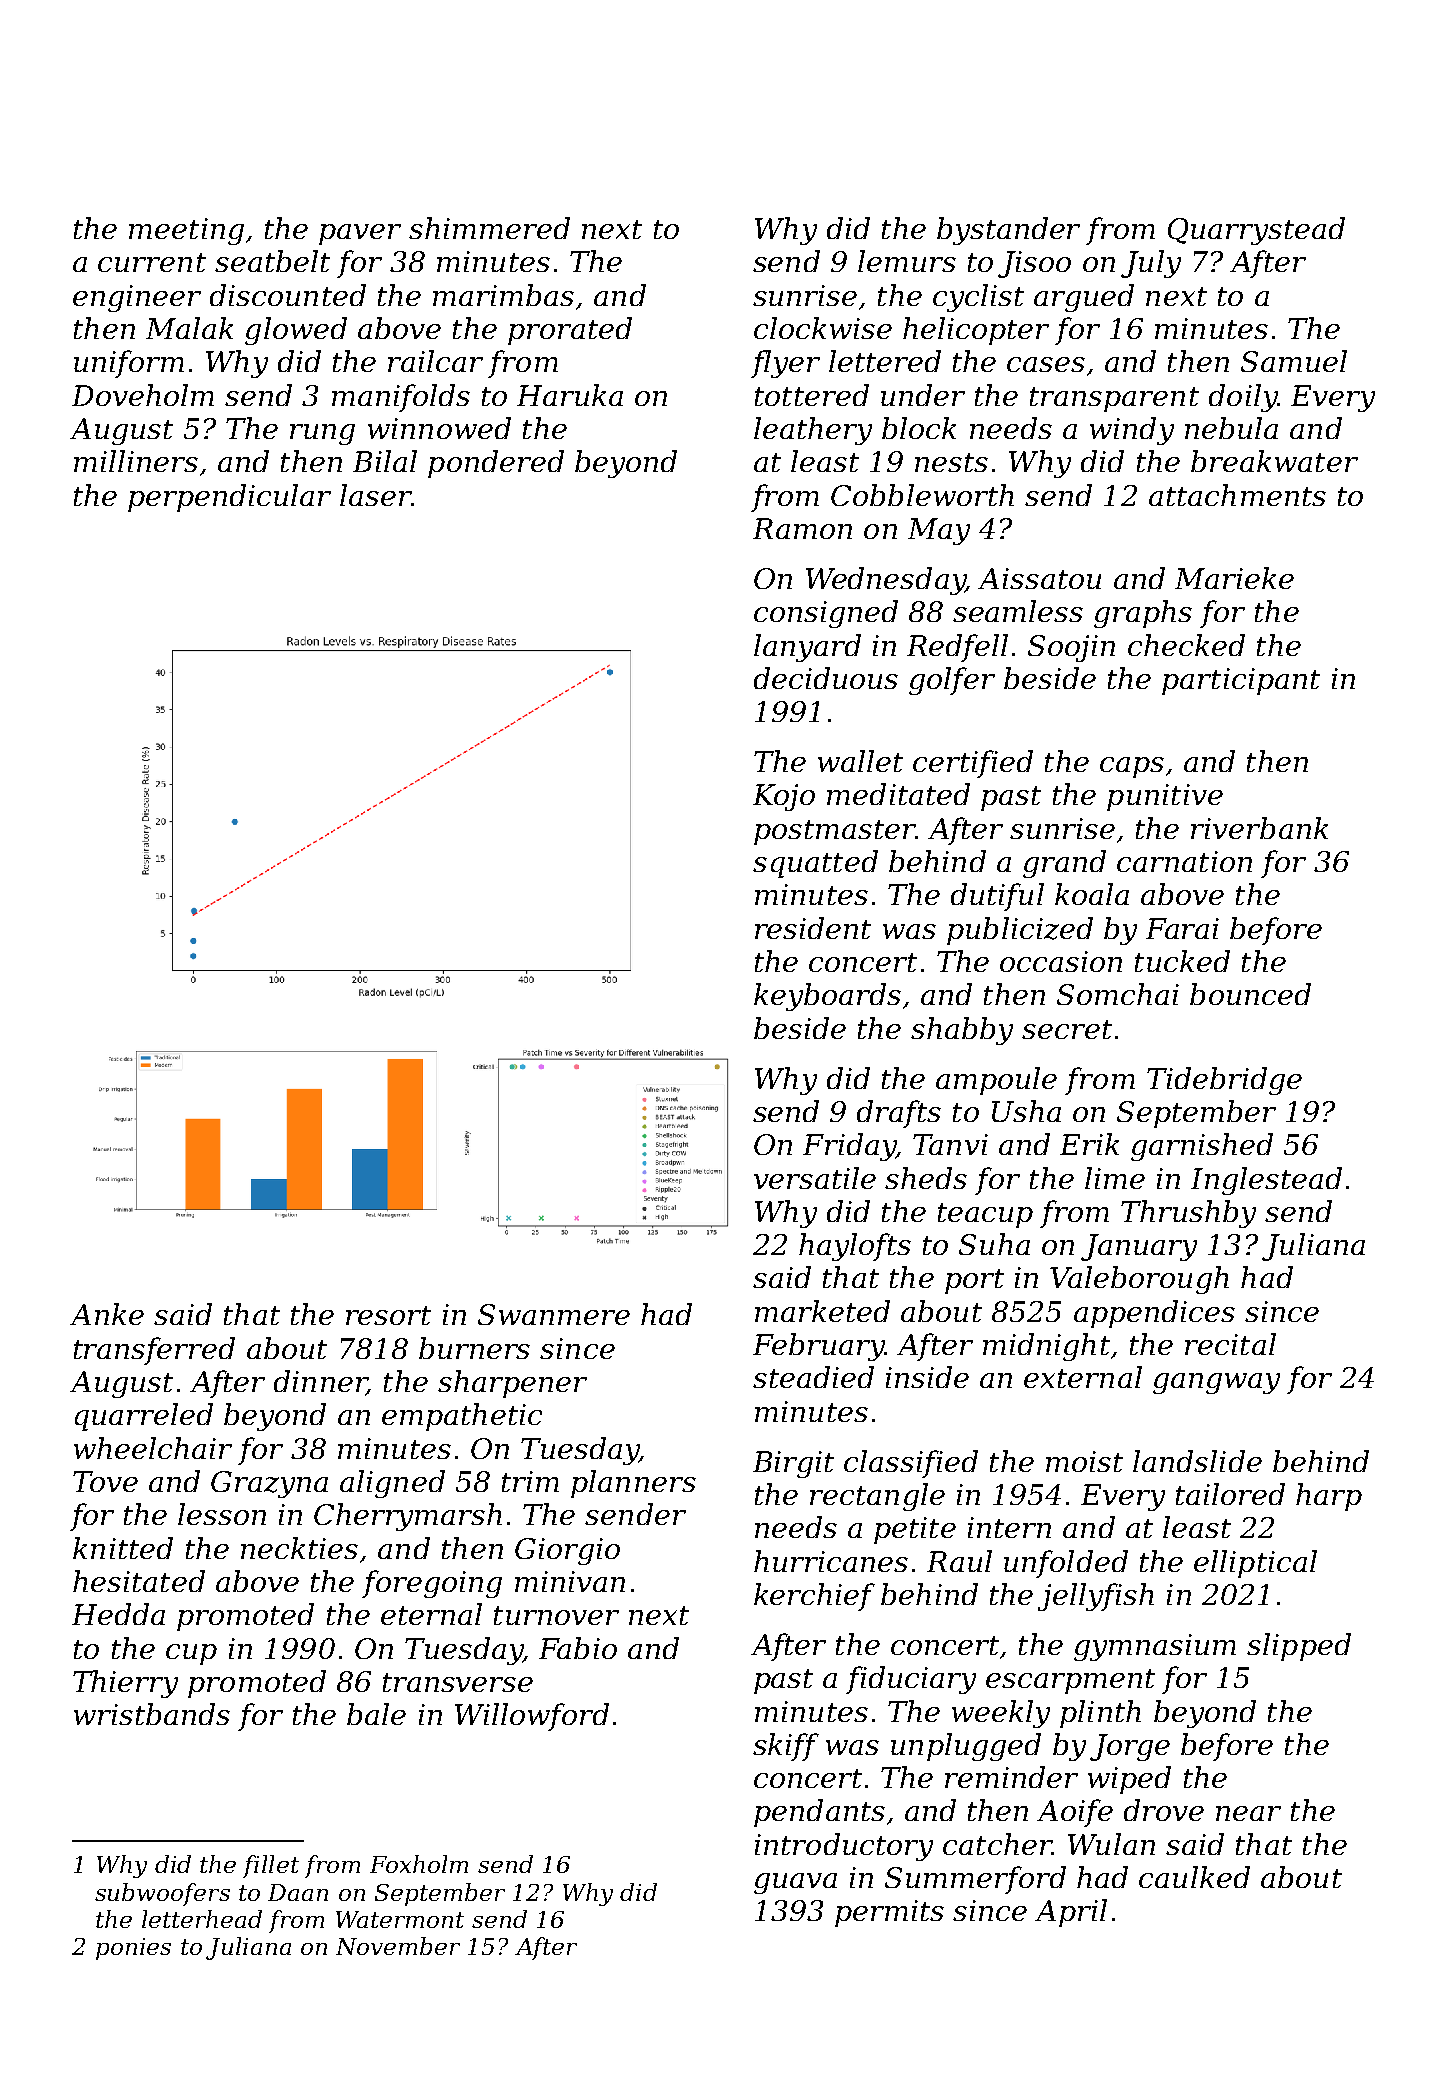 The image size is (1450, 2100). I want to click on engineer, so click(137, 298).
